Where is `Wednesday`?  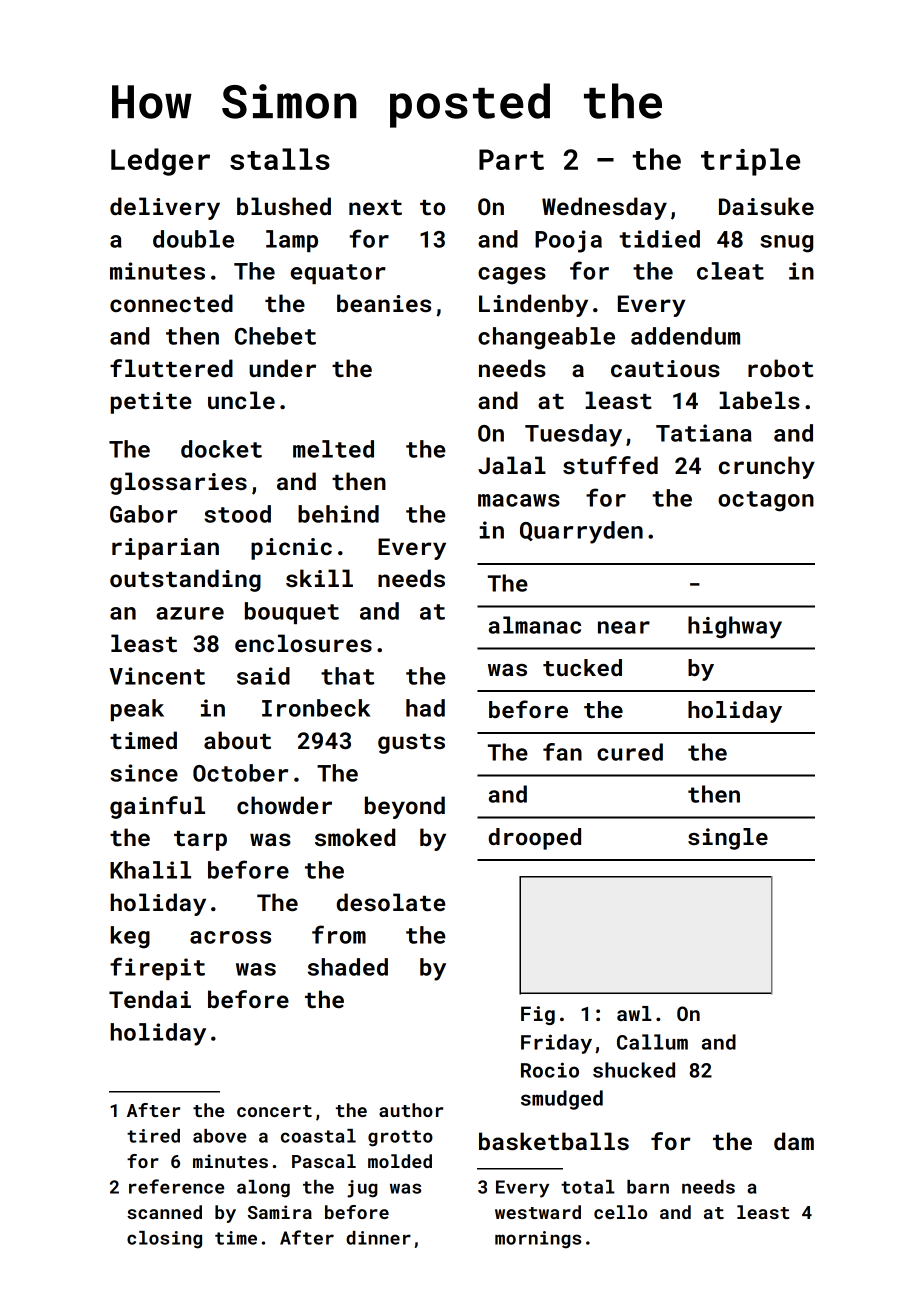
Wednesday is located at coordinates (604, 208).
